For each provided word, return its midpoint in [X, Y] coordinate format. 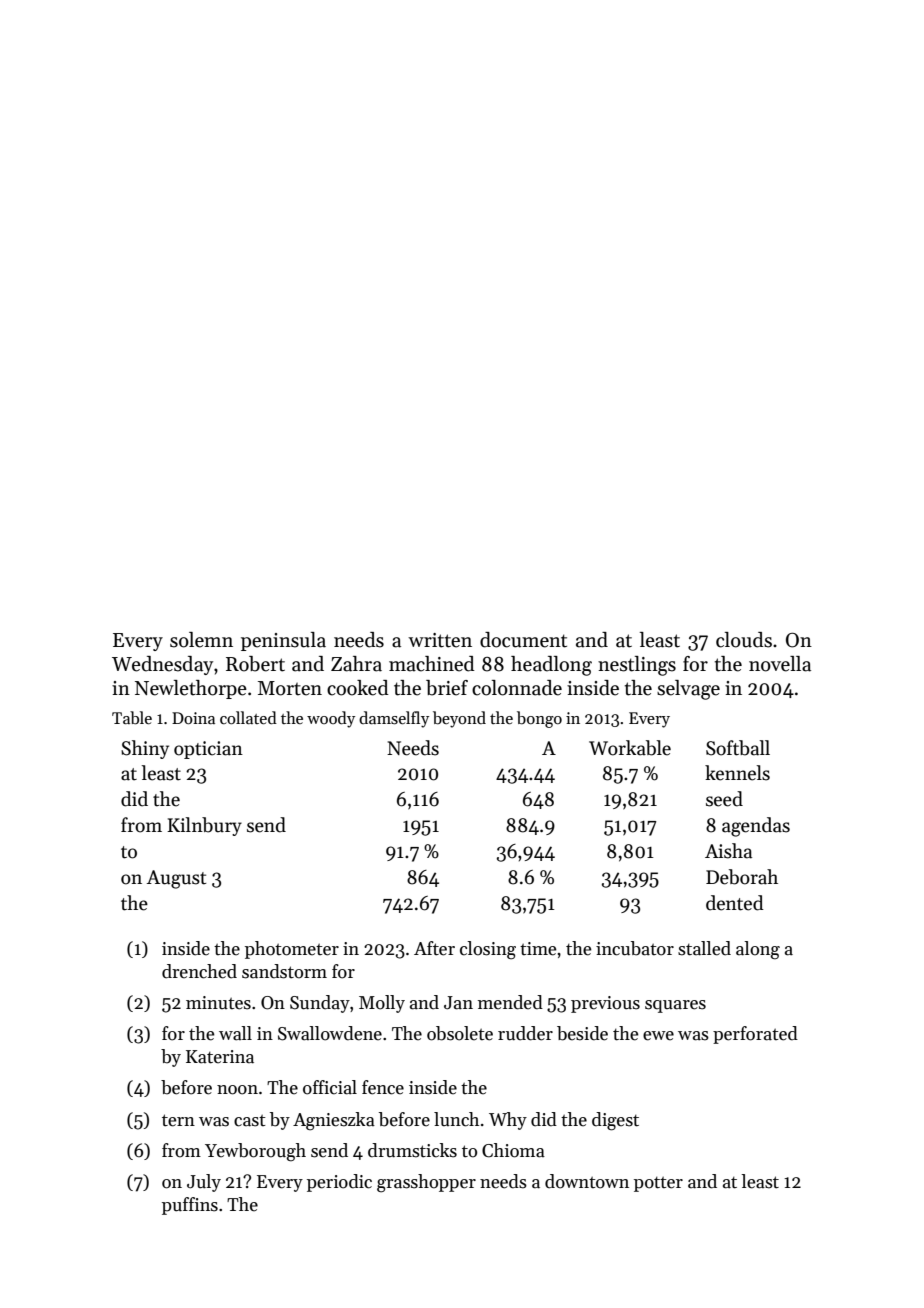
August [176, 879]
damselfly [394, 719]
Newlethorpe [191, 689]
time [538, 949]
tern [178, 1120]
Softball [738, 748]
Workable [630, 748]
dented [735, 903]
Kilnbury [204, 826]
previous [605, 1004]
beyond [459, 719]
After [434, 948]
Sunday [320, 1004]
